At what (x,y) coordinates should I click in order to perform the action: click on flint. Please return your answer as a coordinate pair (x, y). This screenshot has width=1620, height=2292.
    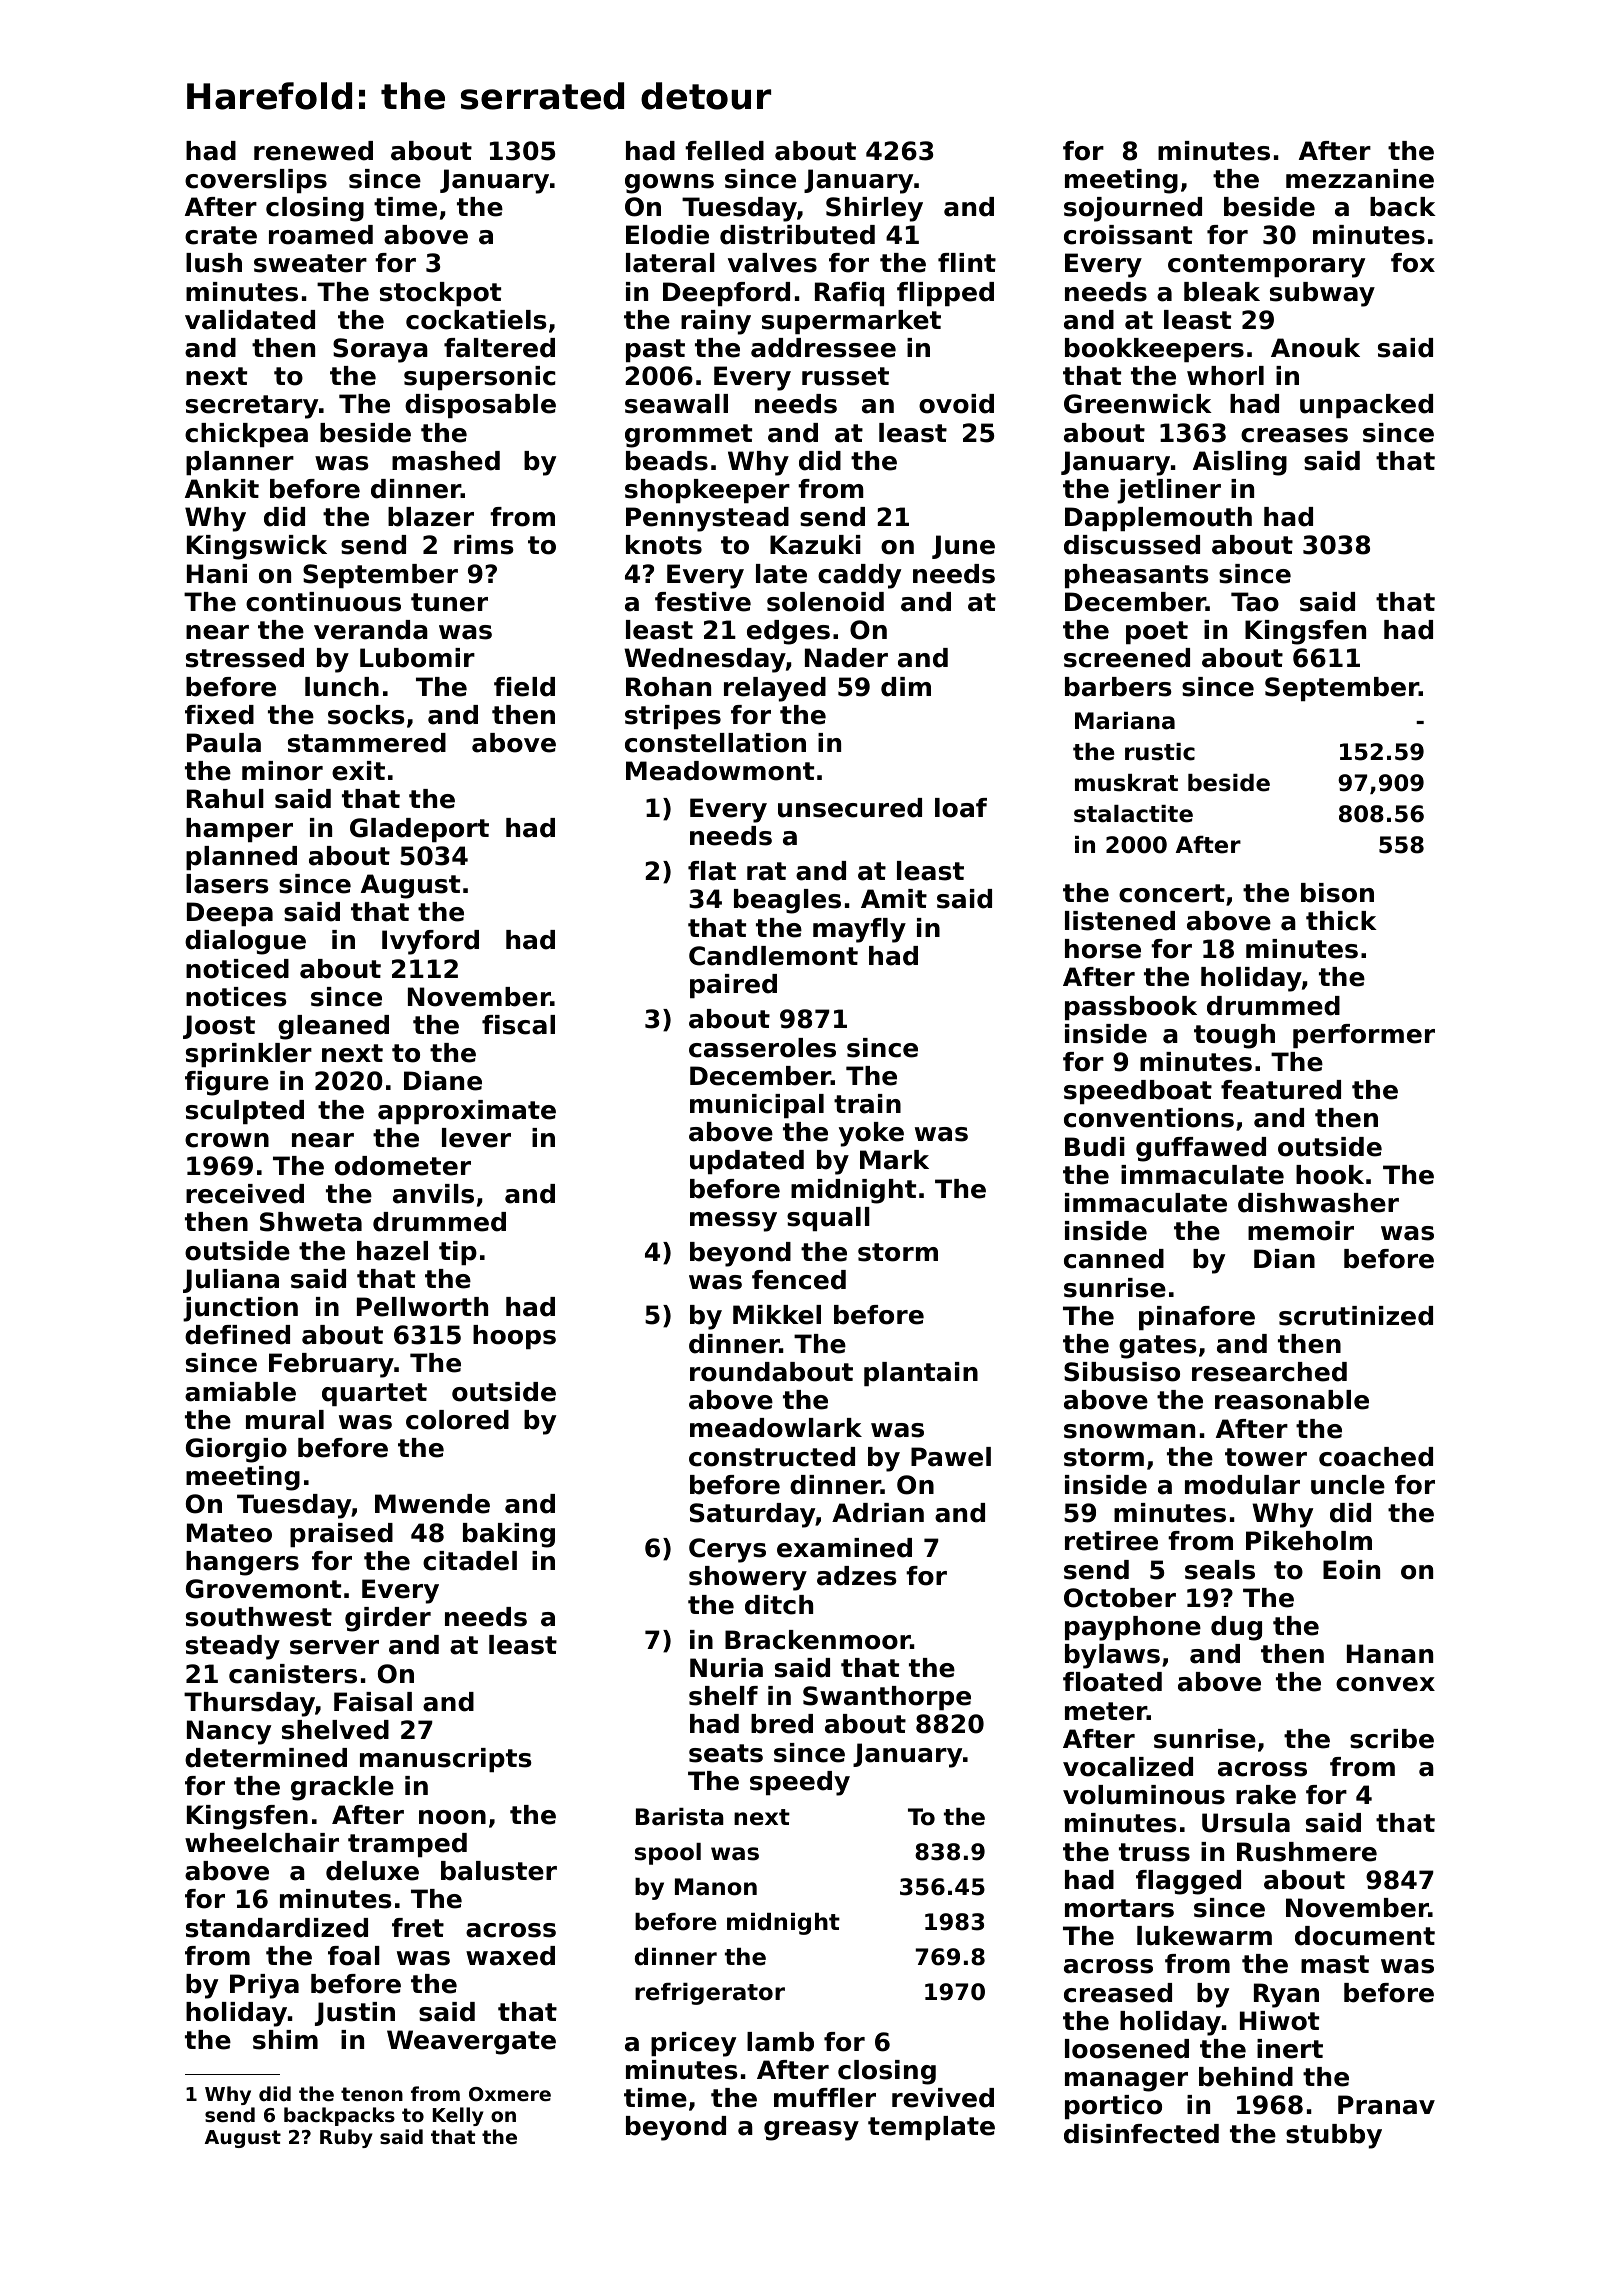
    Looking at the image, I should click on (967, 262).
